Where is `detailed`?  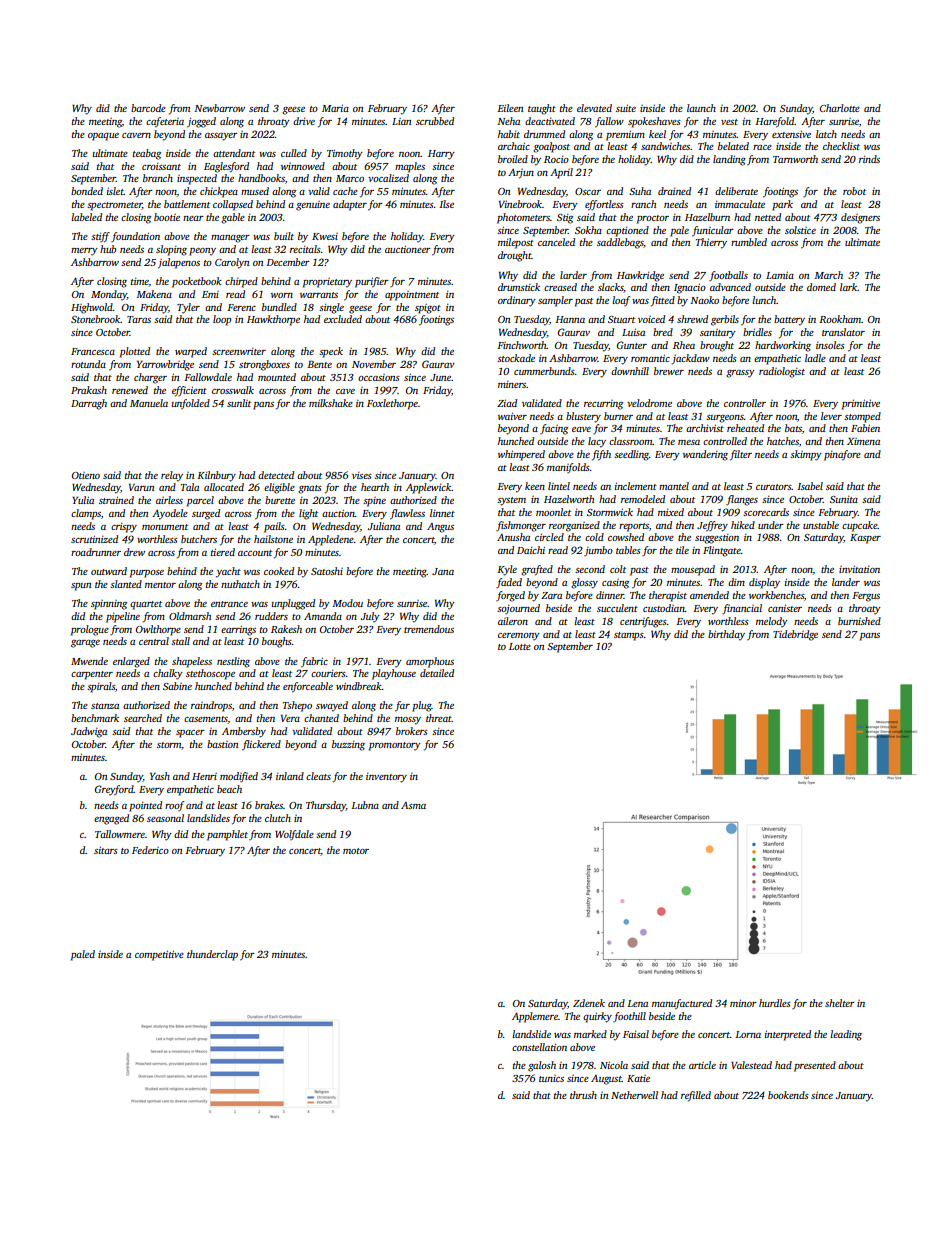 detailed is located at coordinates (437, 673).
